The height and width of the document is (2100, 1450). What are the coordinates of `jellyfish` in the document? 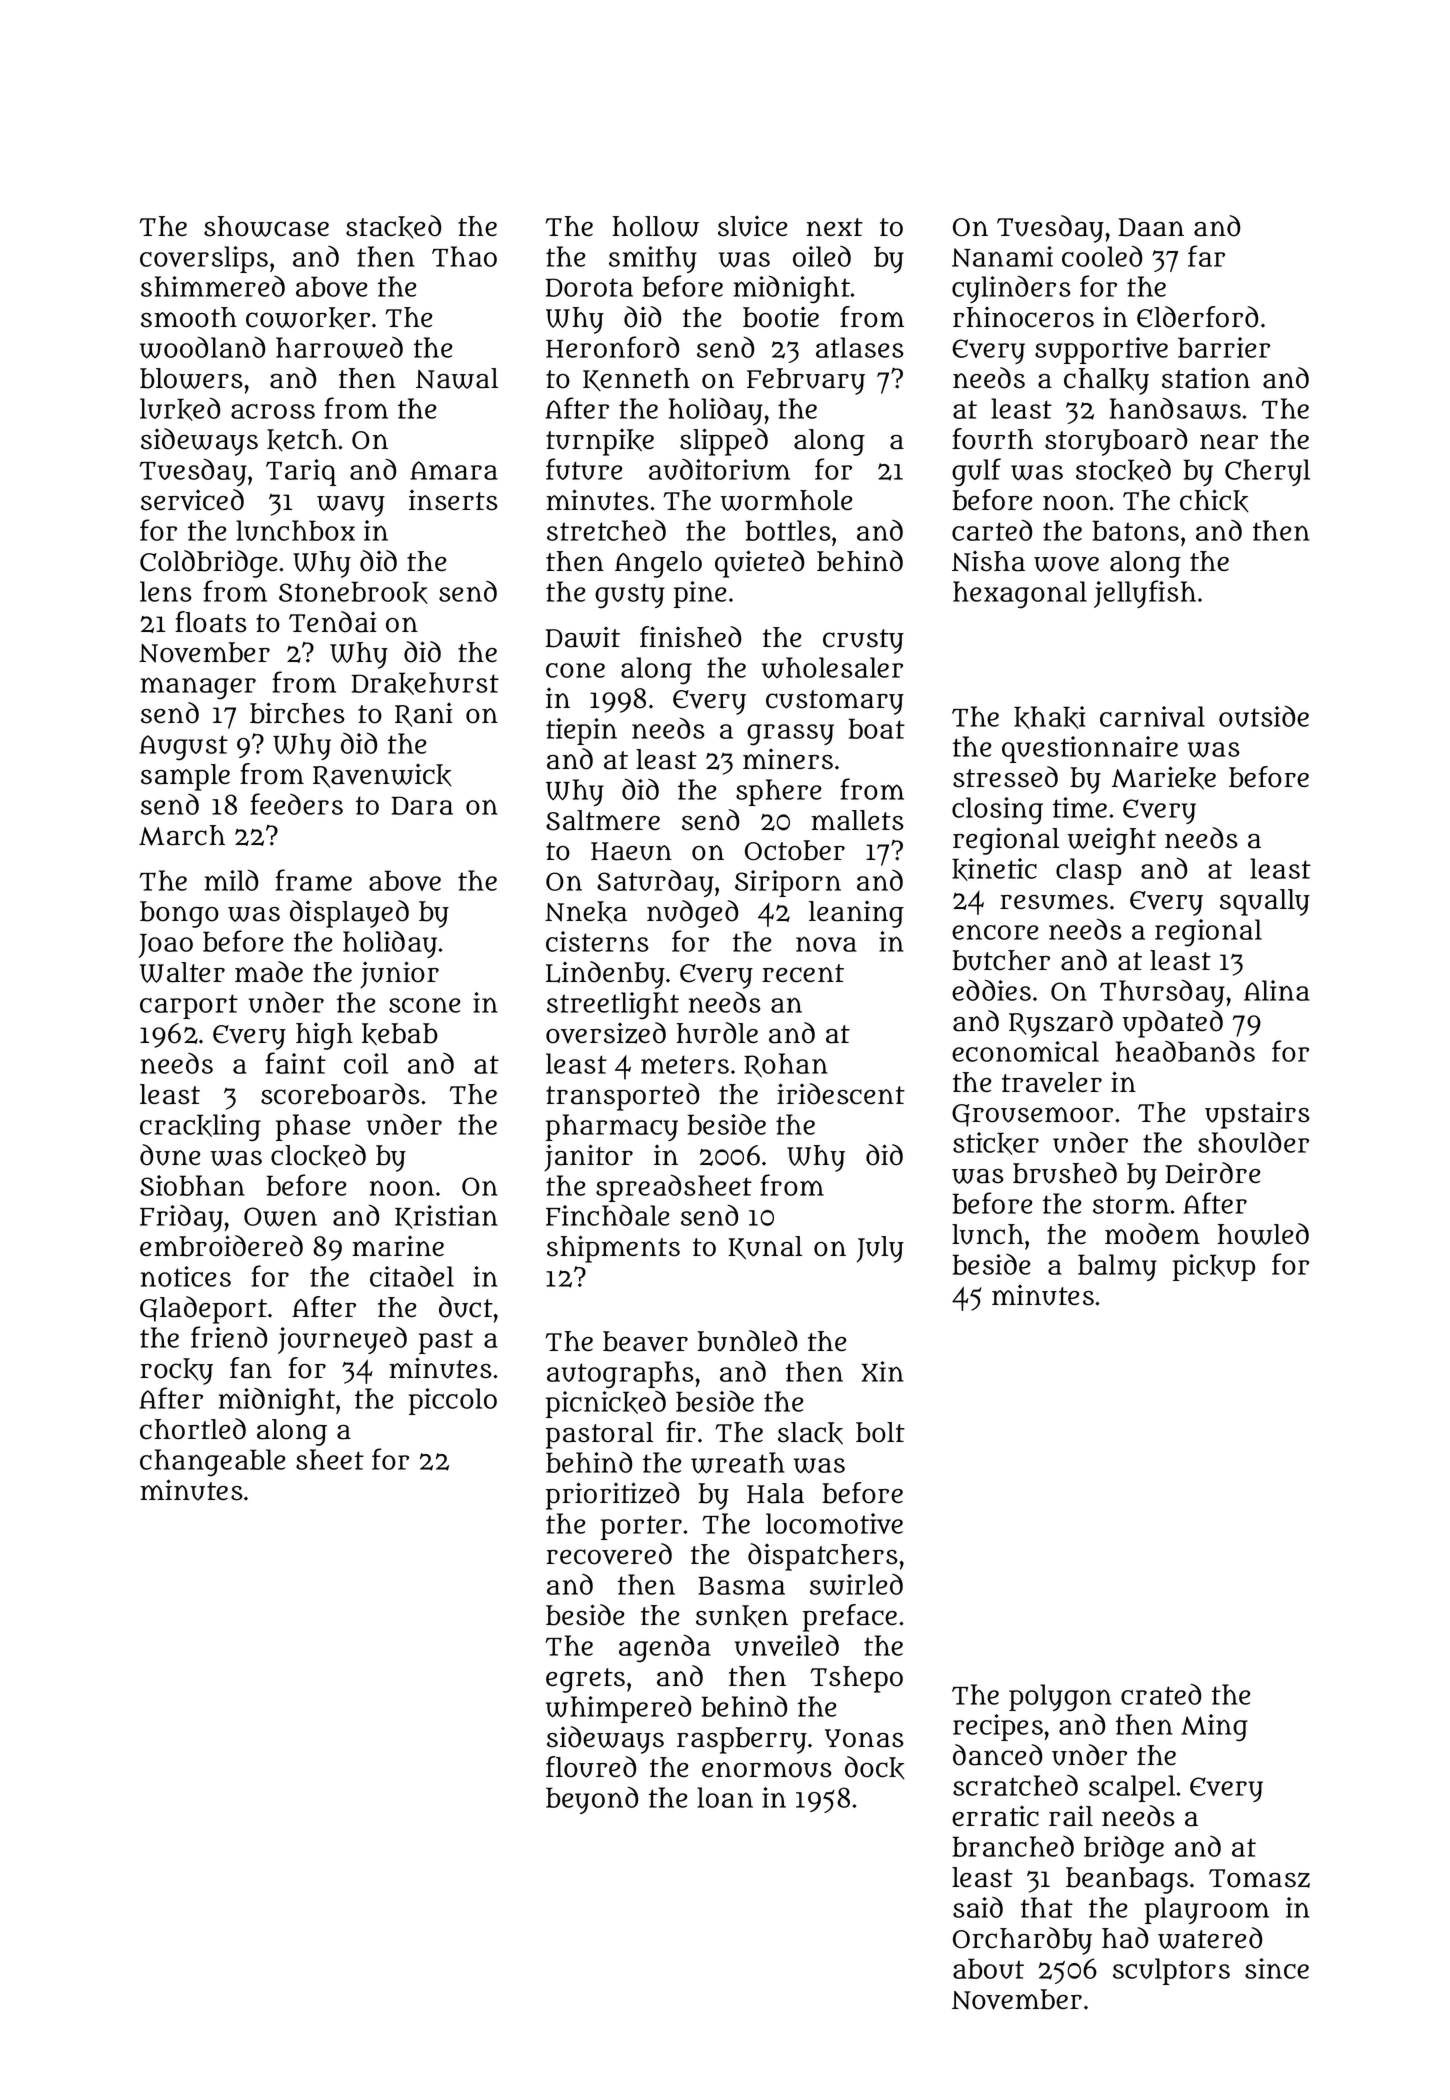 It's located at (1145, 594).
